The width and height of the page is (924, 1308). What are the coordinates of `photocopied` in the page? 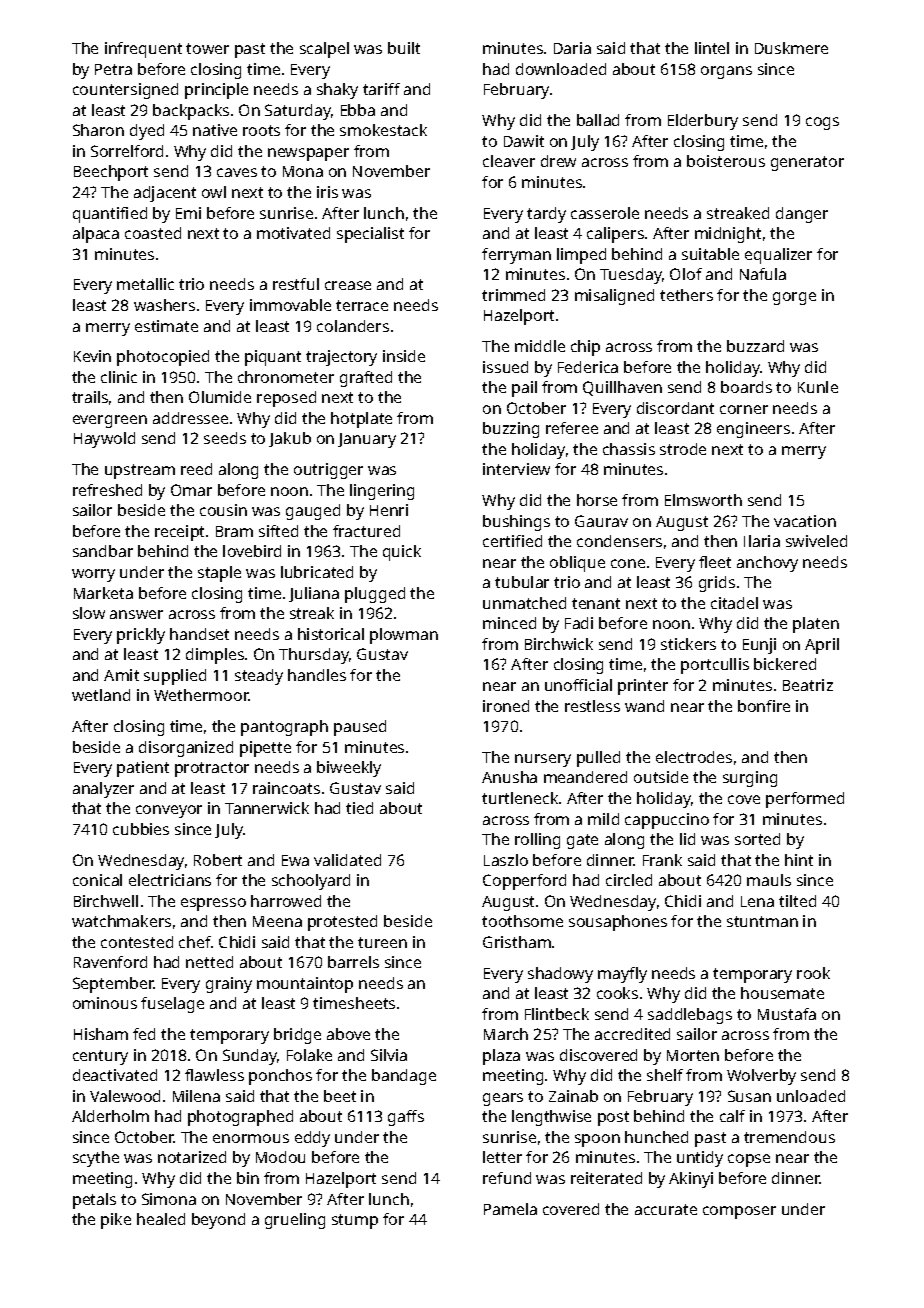 It's located at (163, 358).
